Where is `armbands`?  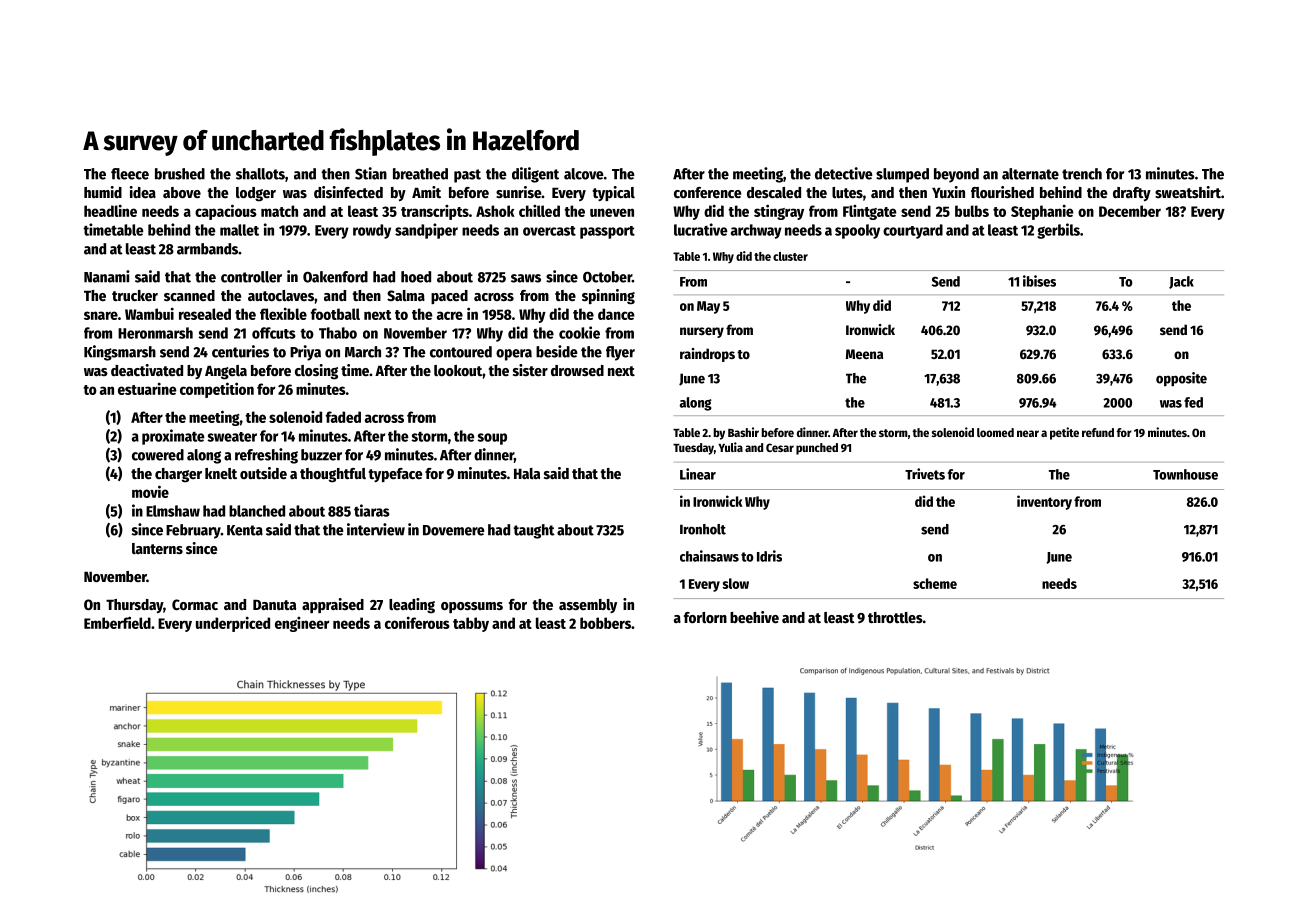
armbands is located at coordinates (207, 249).
